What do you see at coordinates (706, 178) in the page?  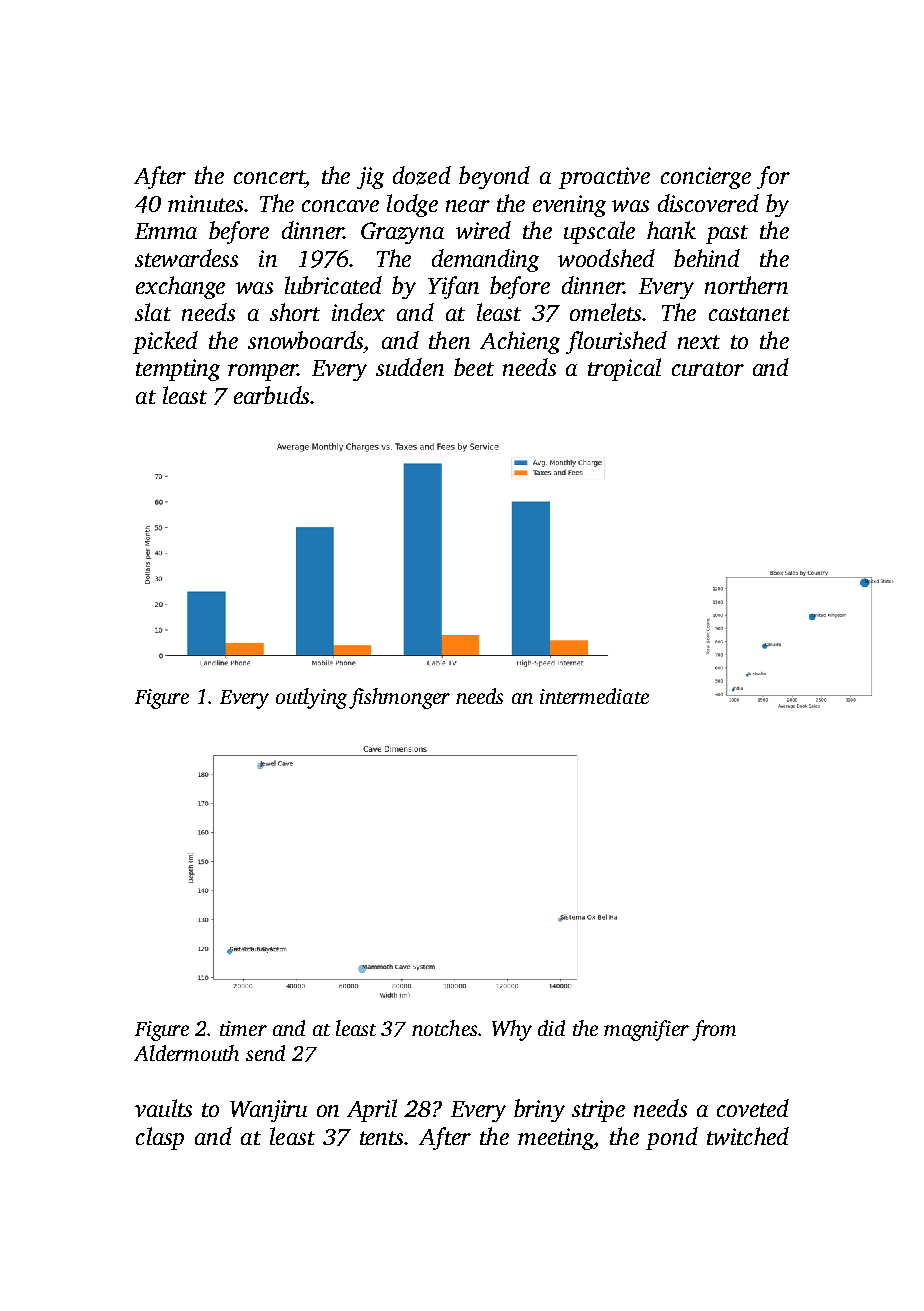 I see `concierge` at bounding box center [706, 178].
